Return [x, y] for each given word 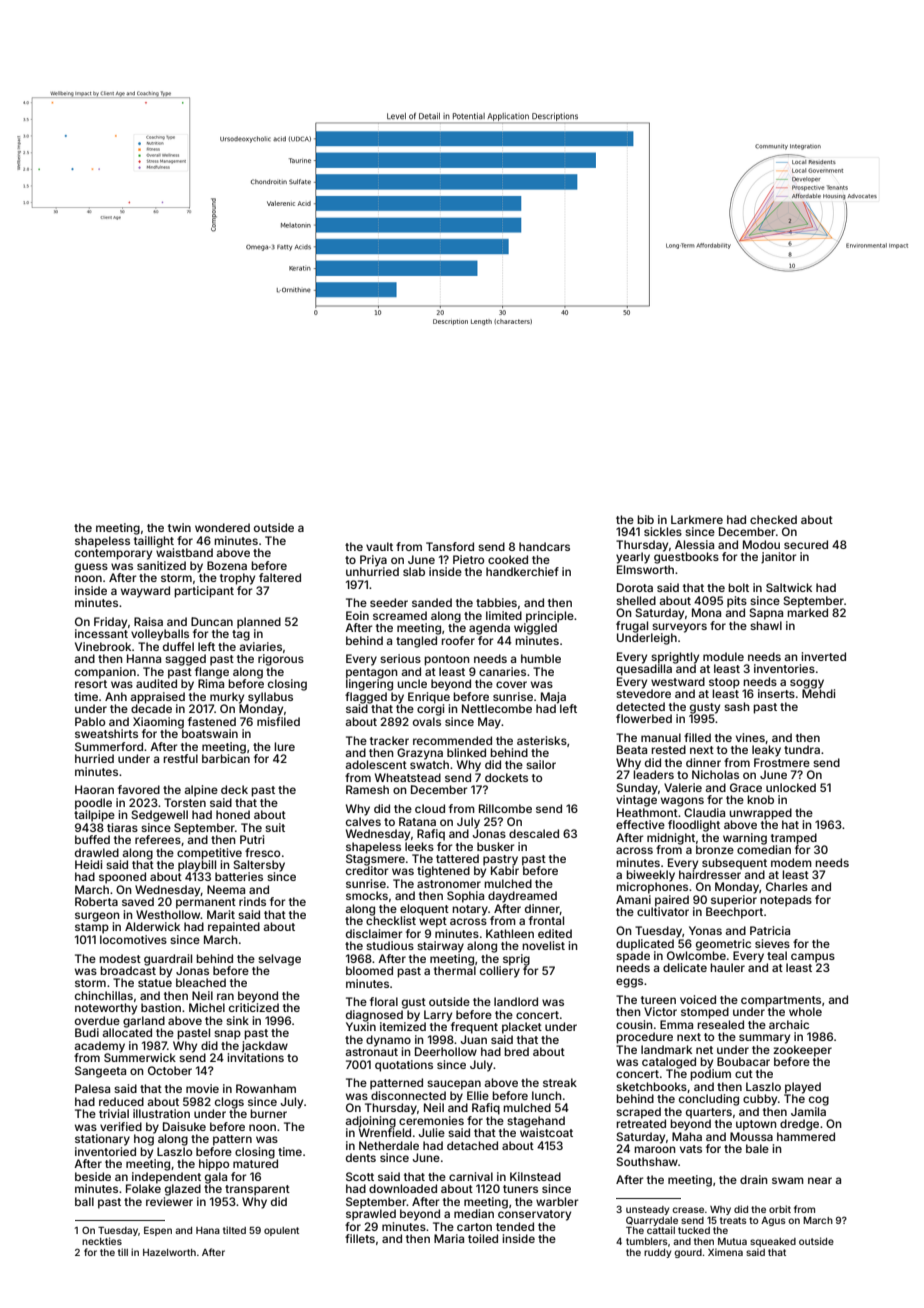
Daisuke [184, 1126]
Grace [746, 787]
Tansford [450, 546]
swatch [429, 764]
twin [179, 527]
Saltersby [259, 866]
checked [773, 519]
